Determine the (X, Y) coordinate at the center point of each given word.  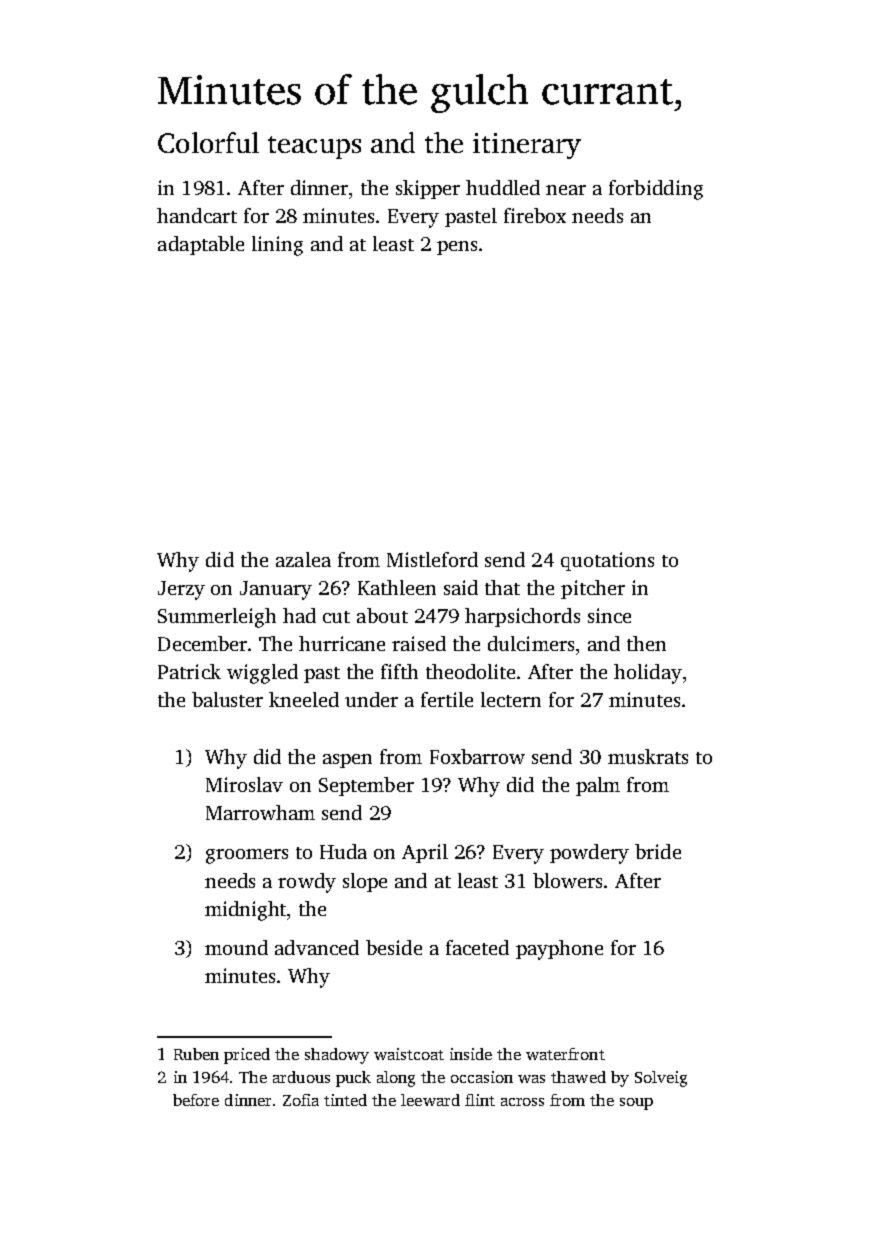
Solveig (661, 1079)
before (196, 1100)
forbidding (656, 190)
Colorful (208, 142)
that (502, 587)
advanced (317, 947)
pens (457, 248)
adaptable (201, 245)
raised (419, 643)
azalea (303, 559)
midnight (245, 911)
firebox (535, 215)
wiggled (262, 674)
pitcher (593, 589)
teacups (314, 147)
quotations (607, 561)
